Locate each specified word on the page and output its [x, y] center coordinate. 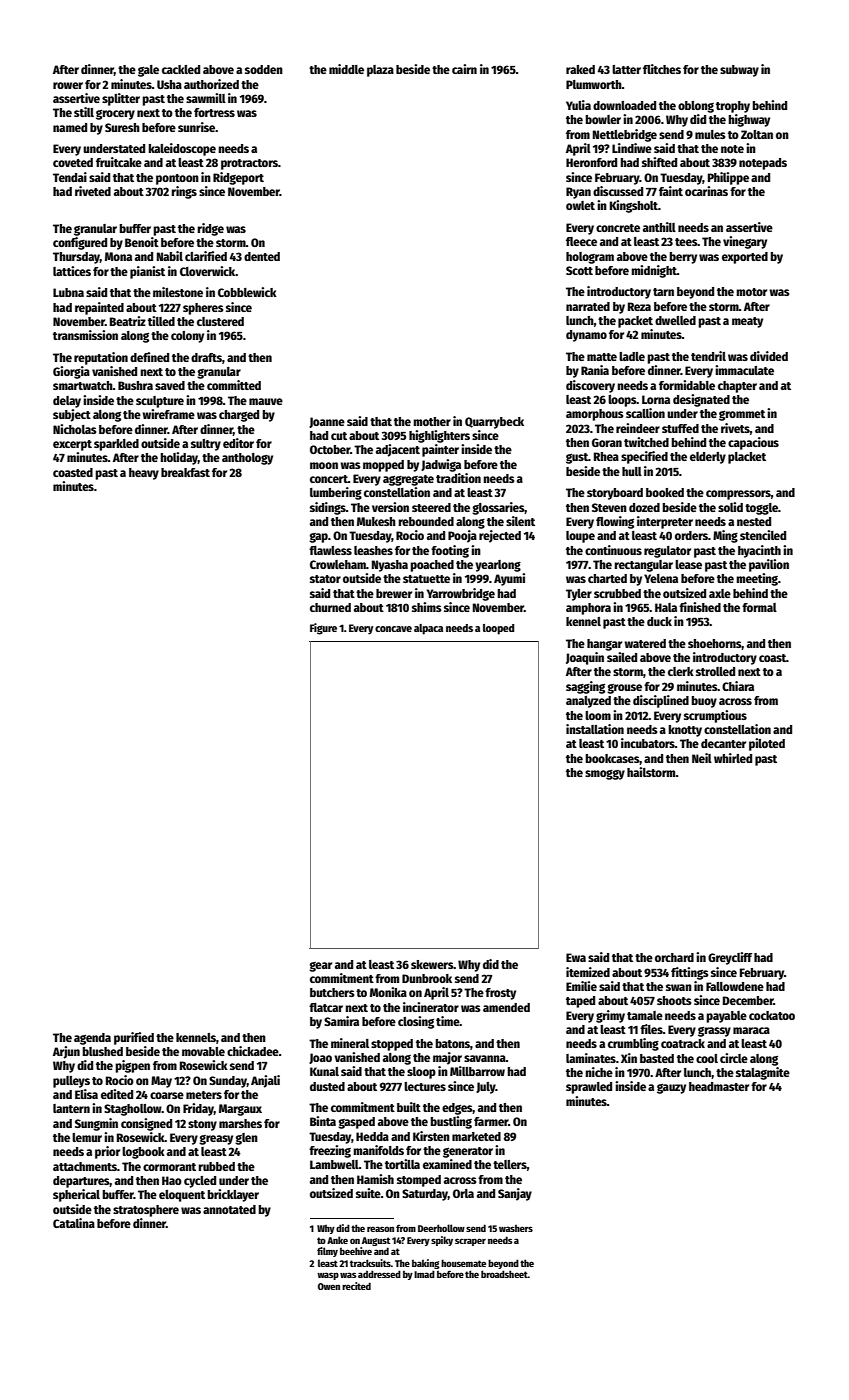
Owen [329, 1286]
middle [346, 69]
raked [580, 69]
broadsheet [504, 1274]
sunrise [196, 127]
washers [516, 1228]
